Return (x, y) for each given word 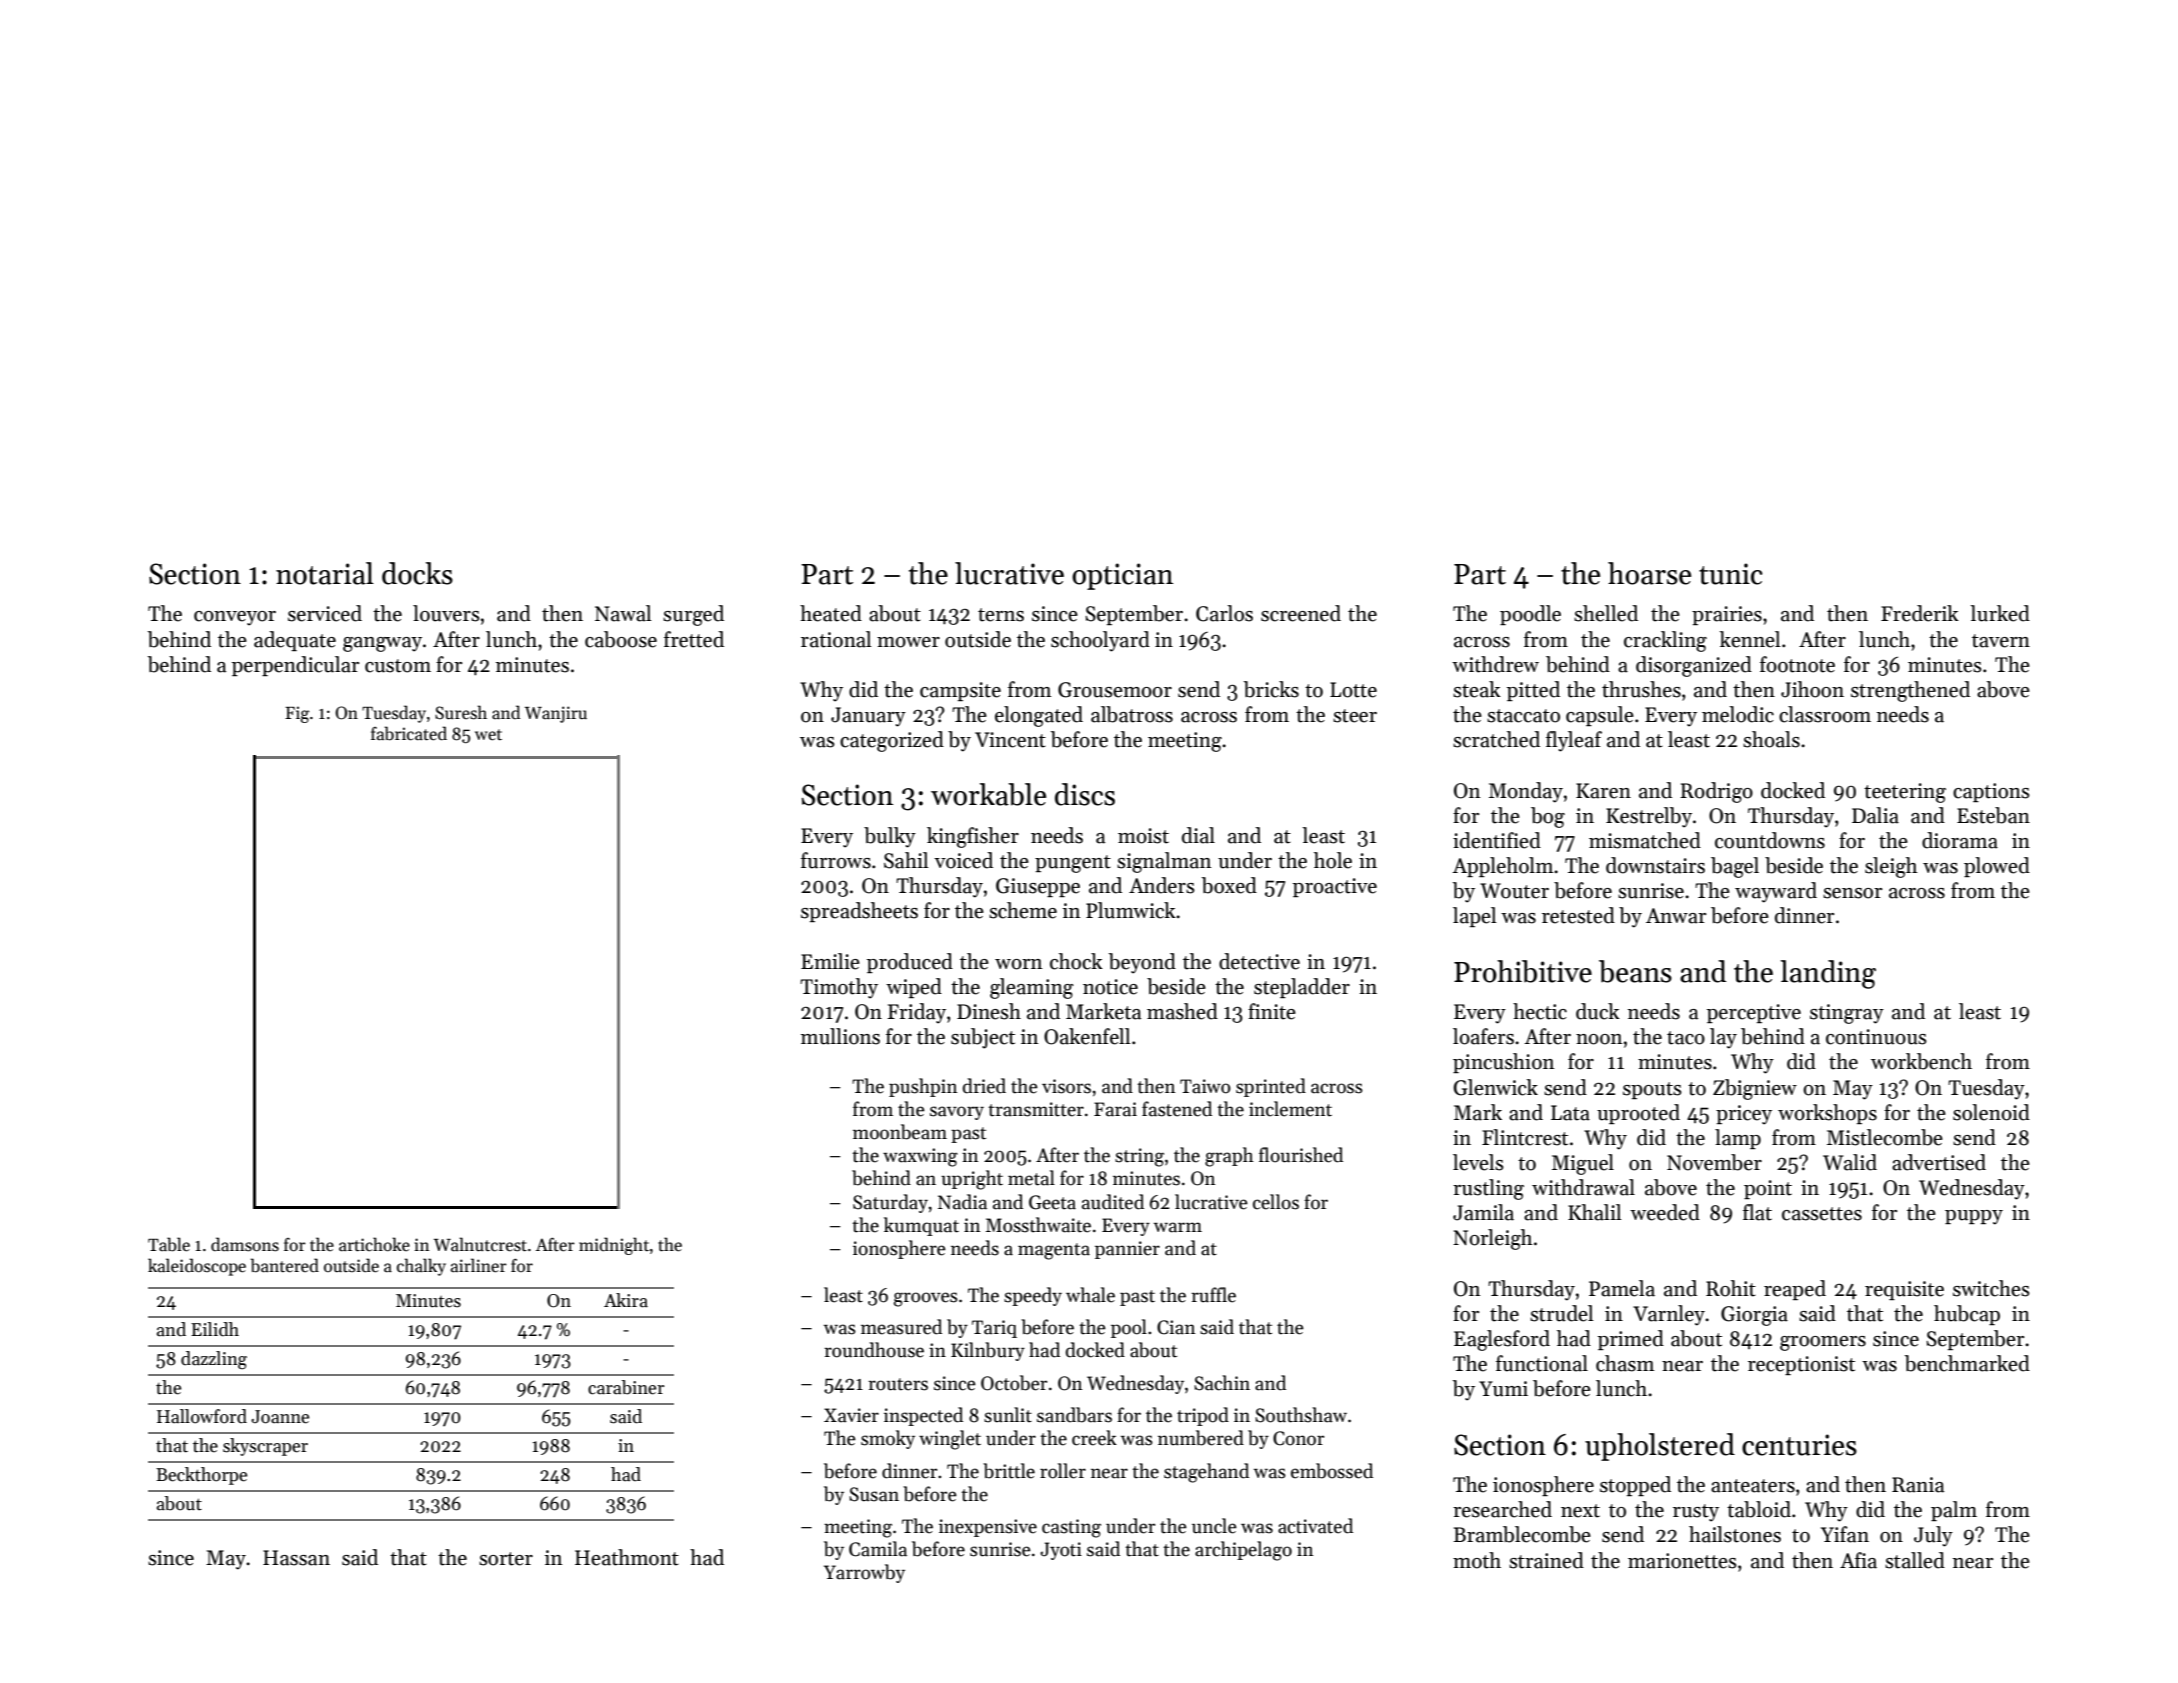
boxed (1229, 885)
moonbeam (900, 1132)
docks (417, 573)
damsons (245, 1244)
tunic (1731, 574)
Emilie (830, 961)
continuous (1876, 1037)
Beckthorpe (201, 1476)
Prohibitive (1523, 971)
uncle (1214, 1526)
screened (1301, 613)
